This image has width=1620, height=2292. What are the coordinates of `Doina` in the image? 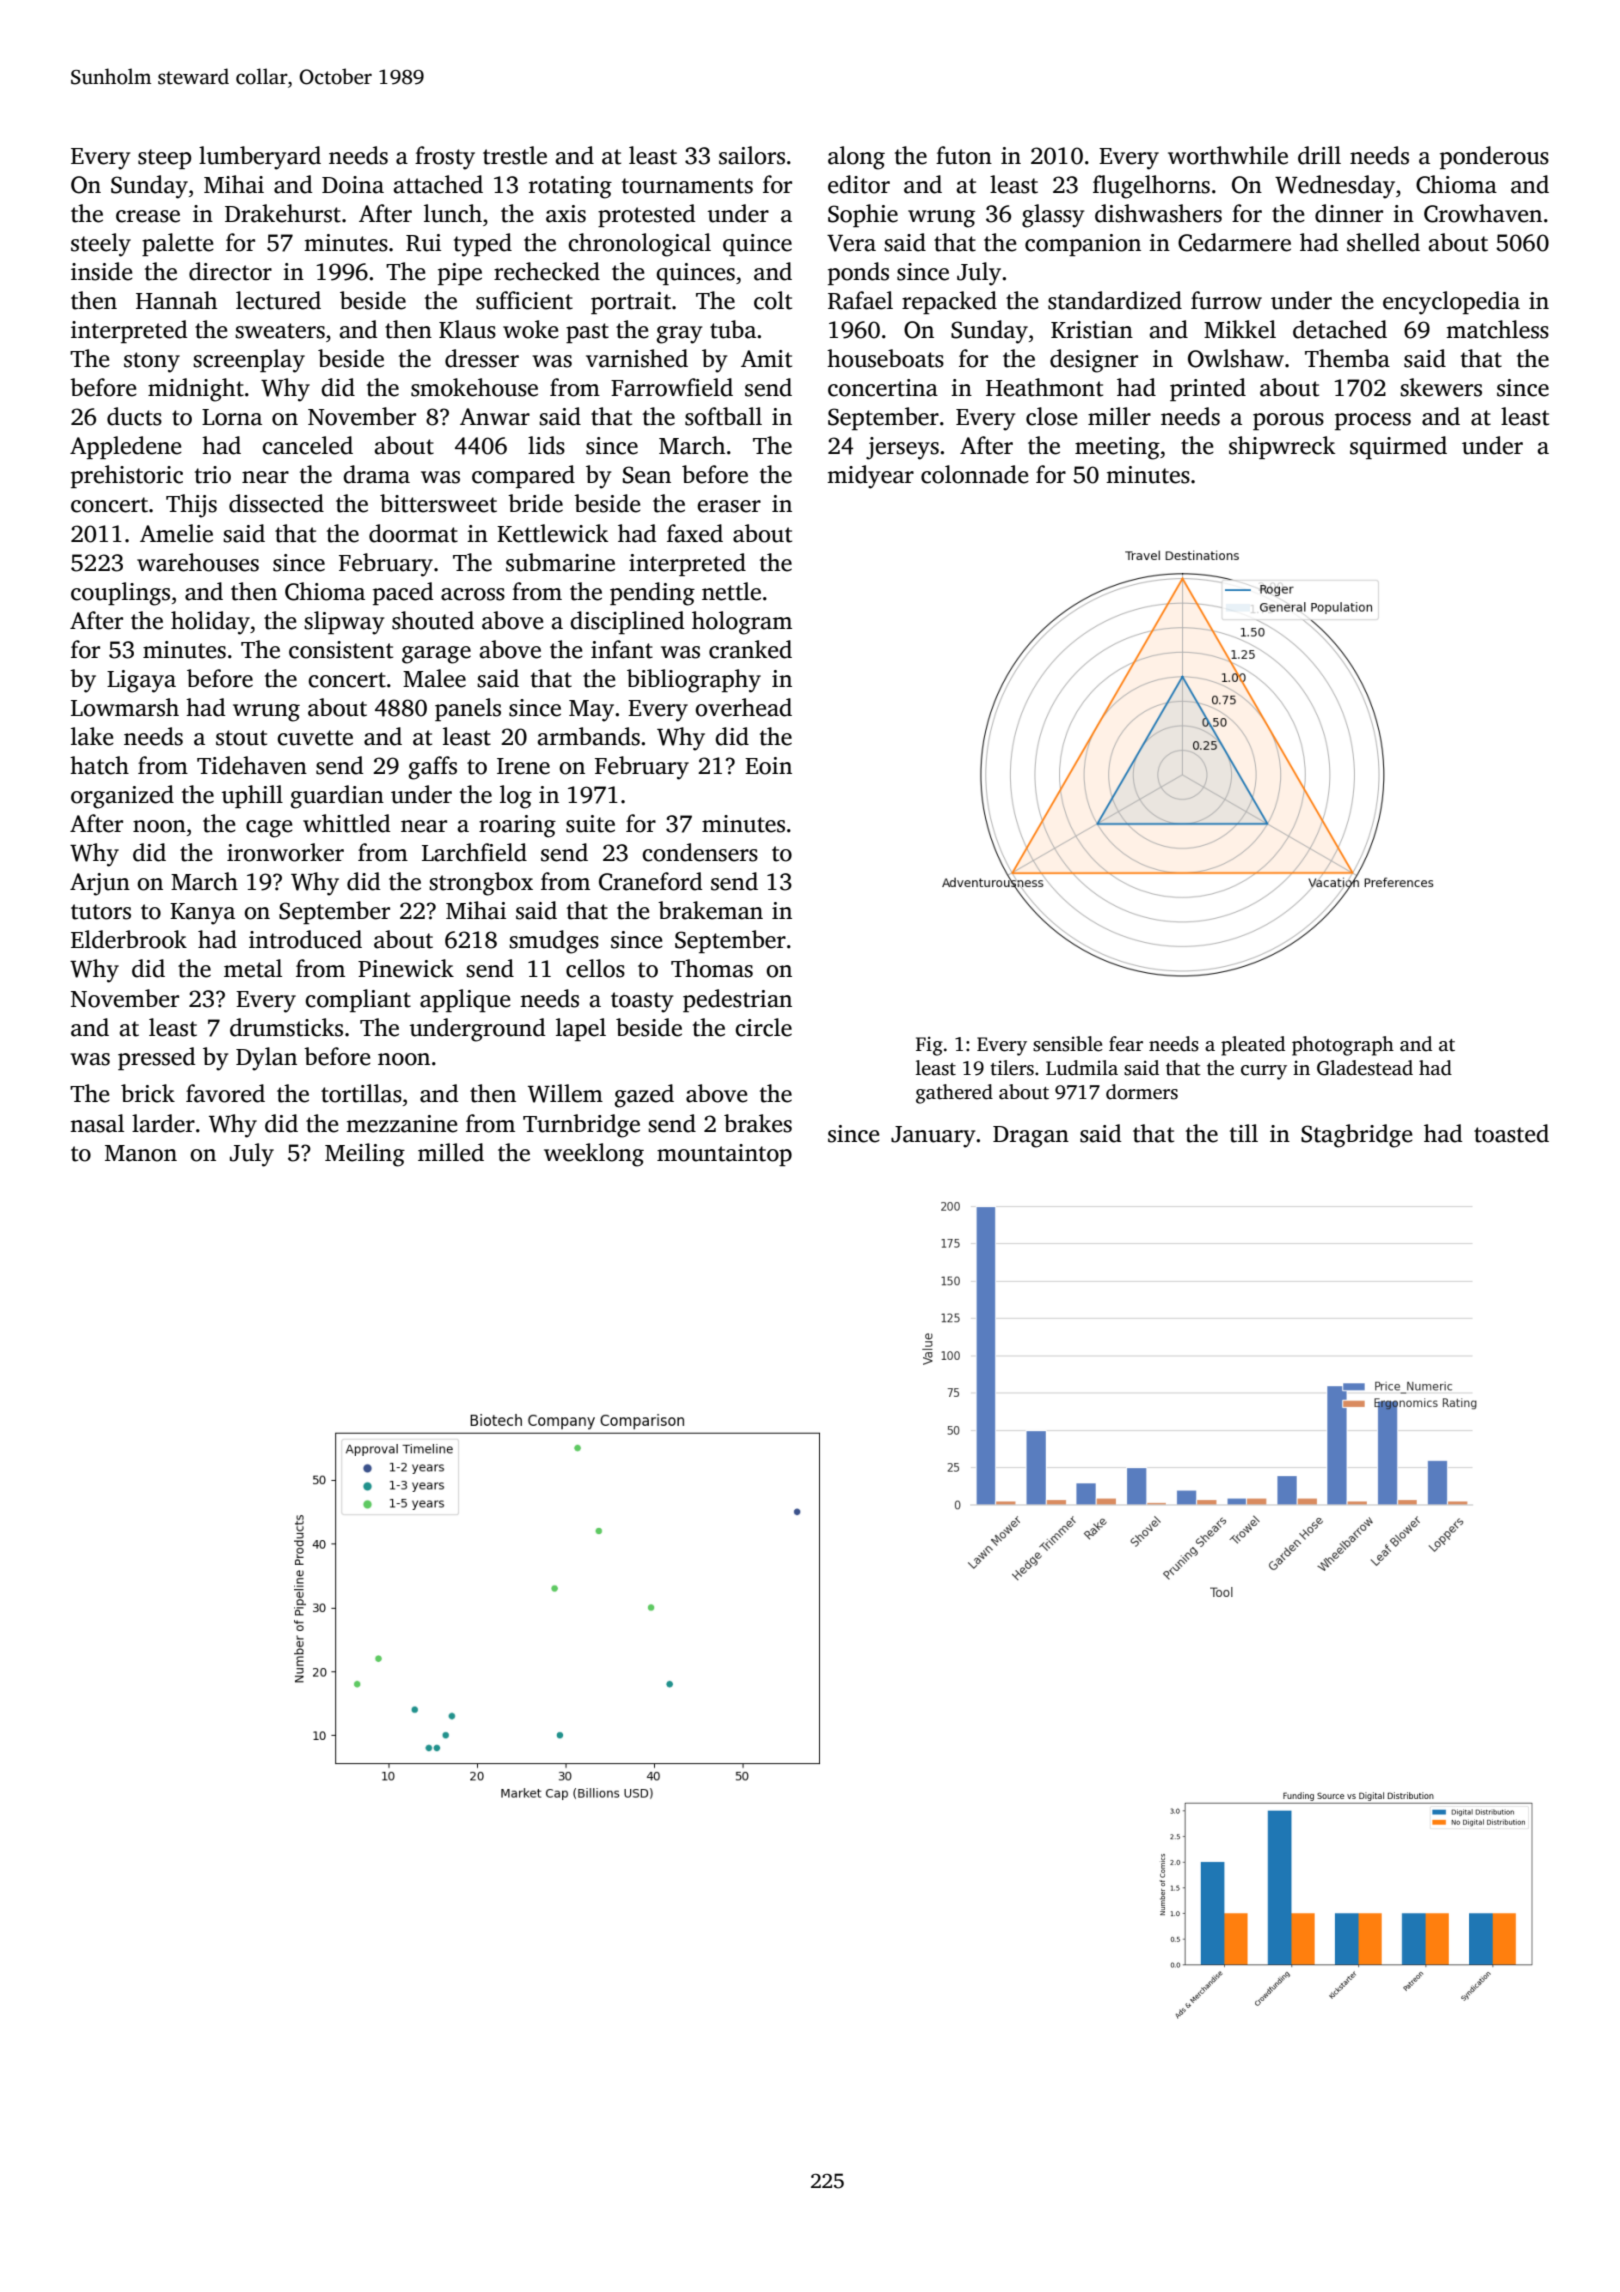 It's located at (353, 185).
